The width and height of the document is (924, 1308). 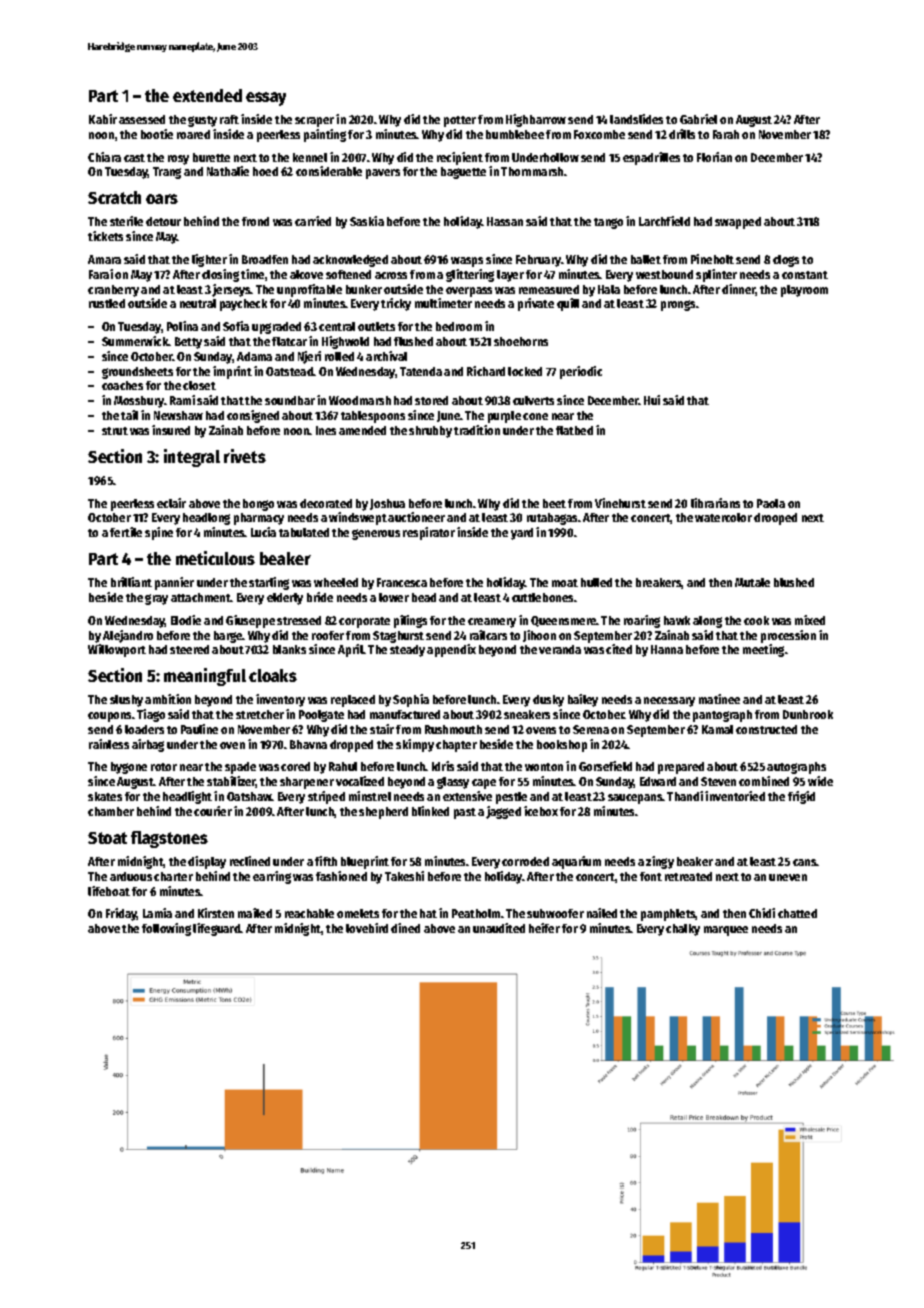 What do you see at coordinates (272, 877) in the document?
I see `earring` at bounding box center [272, 877].
